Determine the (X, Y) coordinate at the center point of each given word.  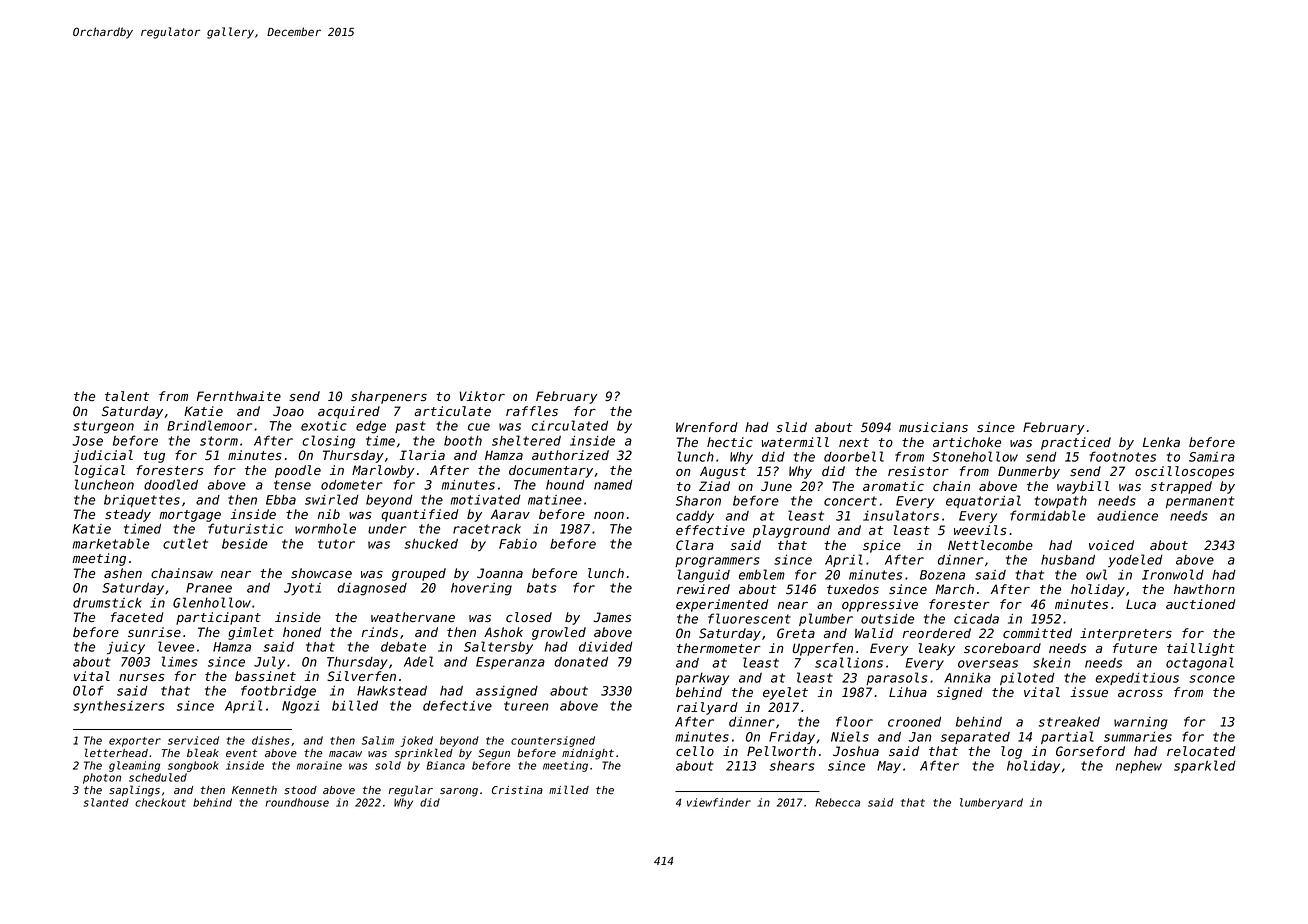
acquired (349, 412)
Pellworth (781, 751)
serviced (193, 740)
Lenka (1161, 442)
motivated (486, 500)
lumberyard (991, 803)
